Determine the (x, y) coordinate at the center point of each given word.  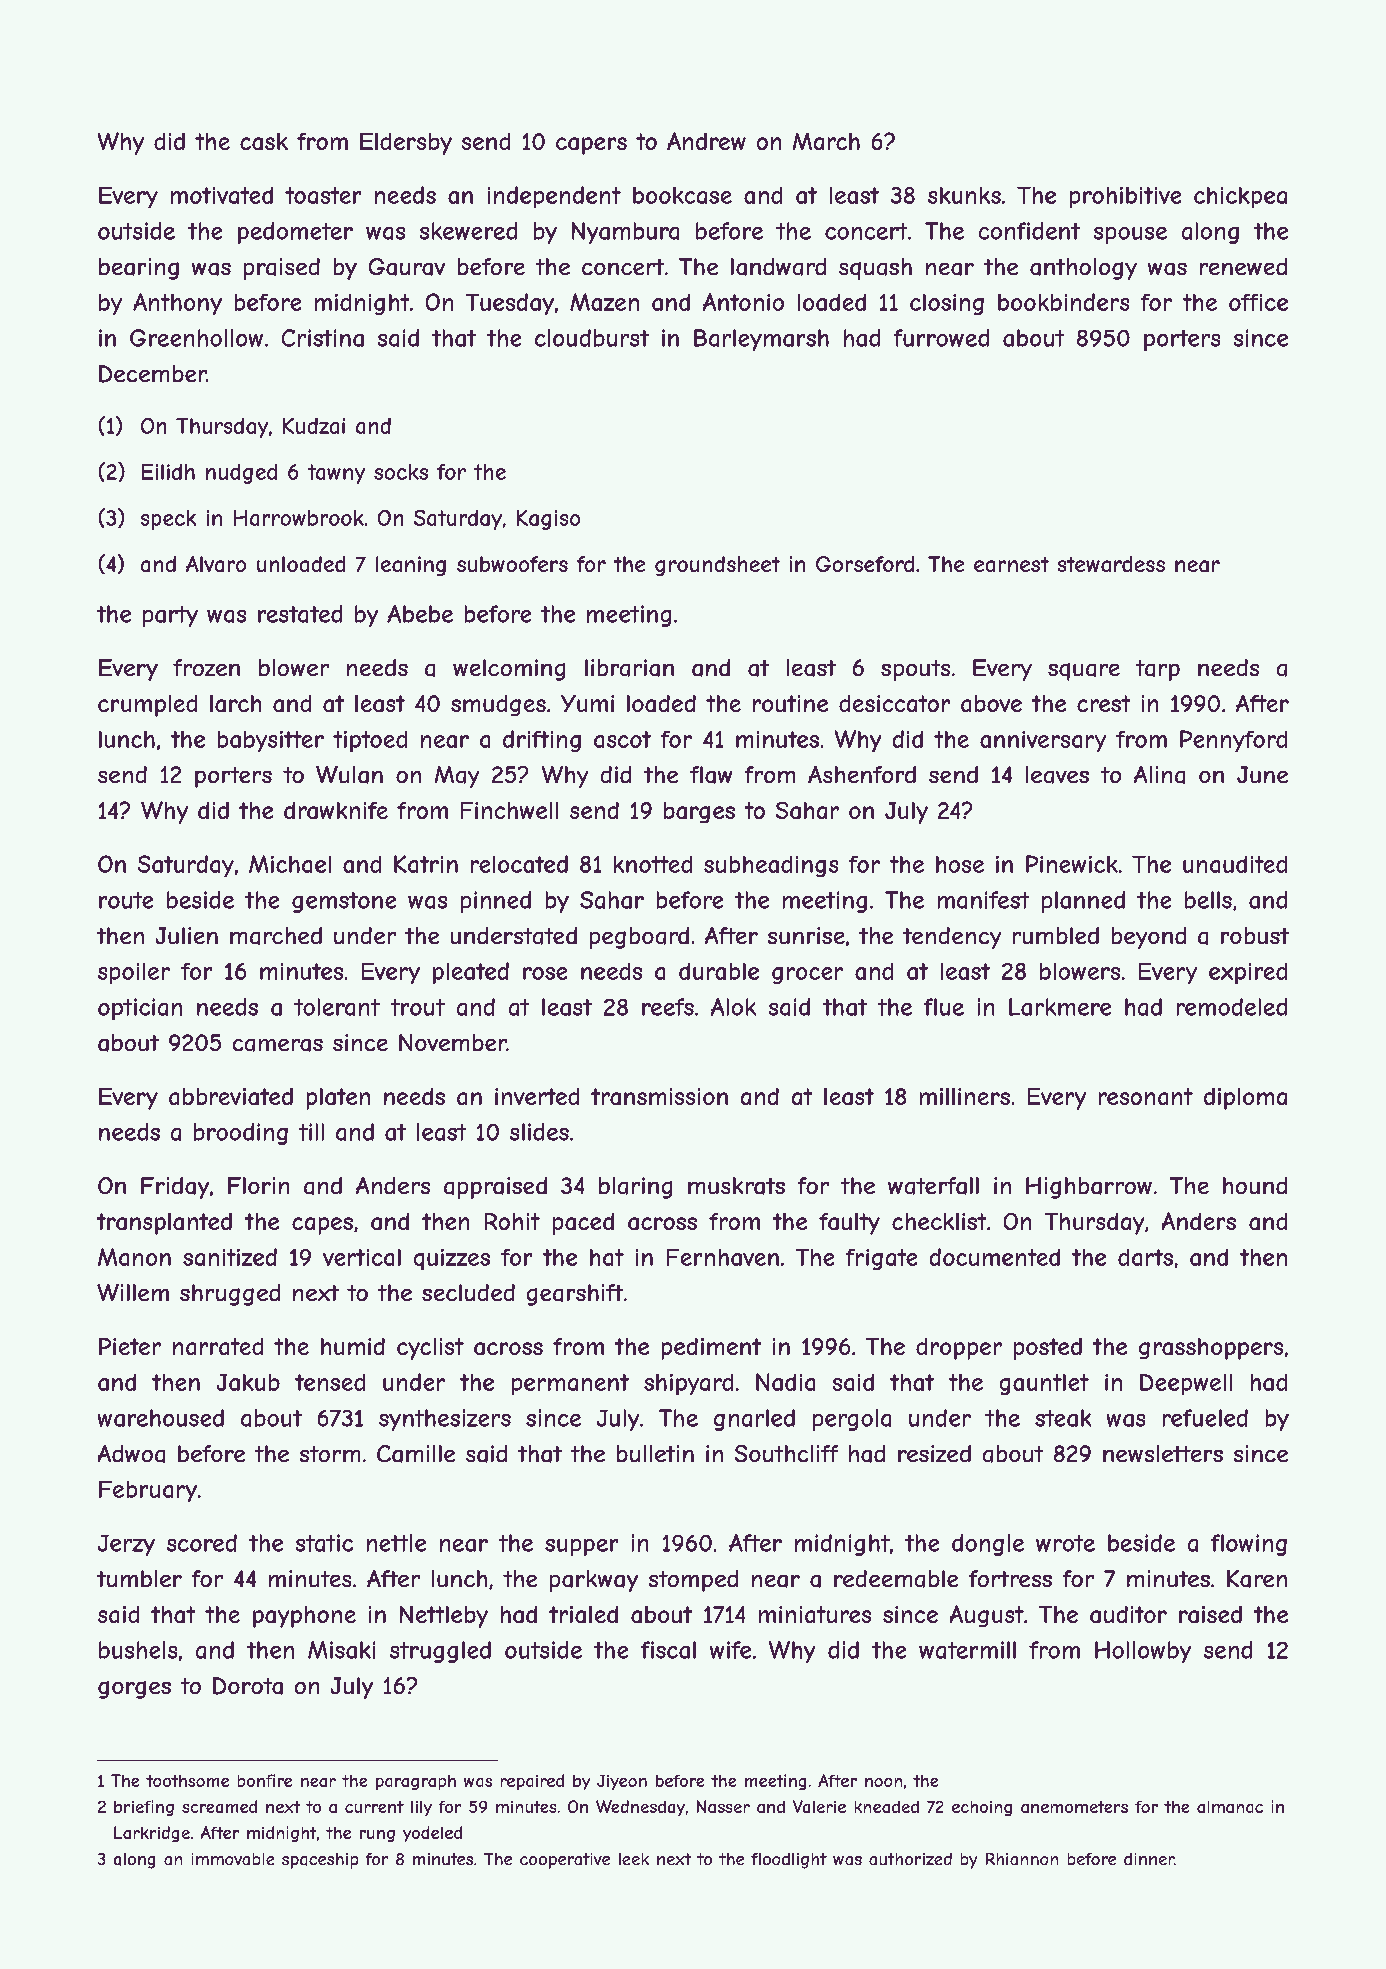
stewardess (1111, 564)
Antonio (743, 302)
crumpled (147, 706)
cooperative (565, 1861)
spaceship (320, 1861)
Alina (1159, 775)
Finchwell (509, 810)
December (152, 374)
